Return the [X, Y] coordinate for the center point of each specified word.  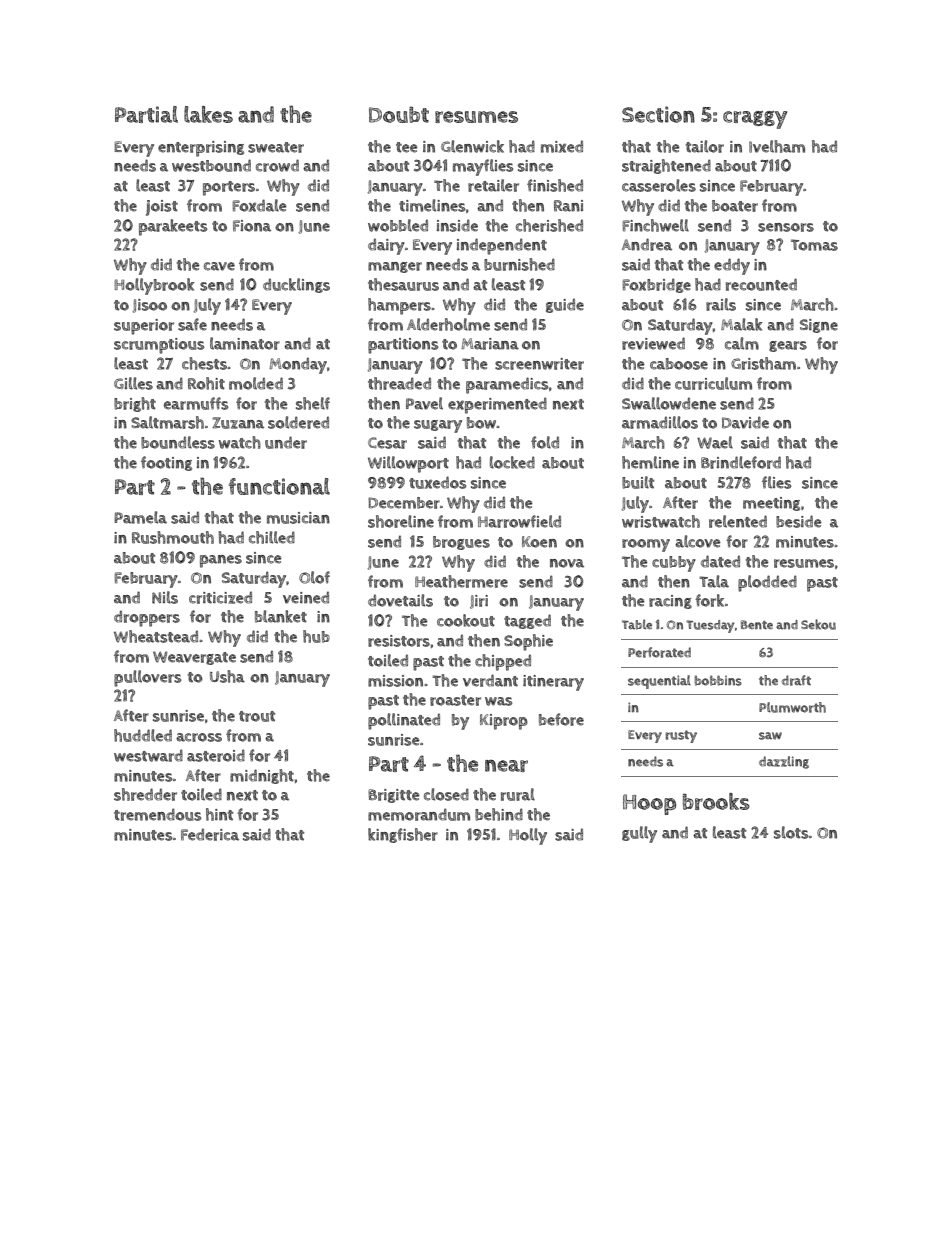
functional [279, 486]
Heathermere [461, 581]
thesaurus [403, 284]
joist [162, 208]
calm [742, 343]
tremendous [157, 814]
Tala [714, 581]
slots [791, 832]
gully [639, 834]
